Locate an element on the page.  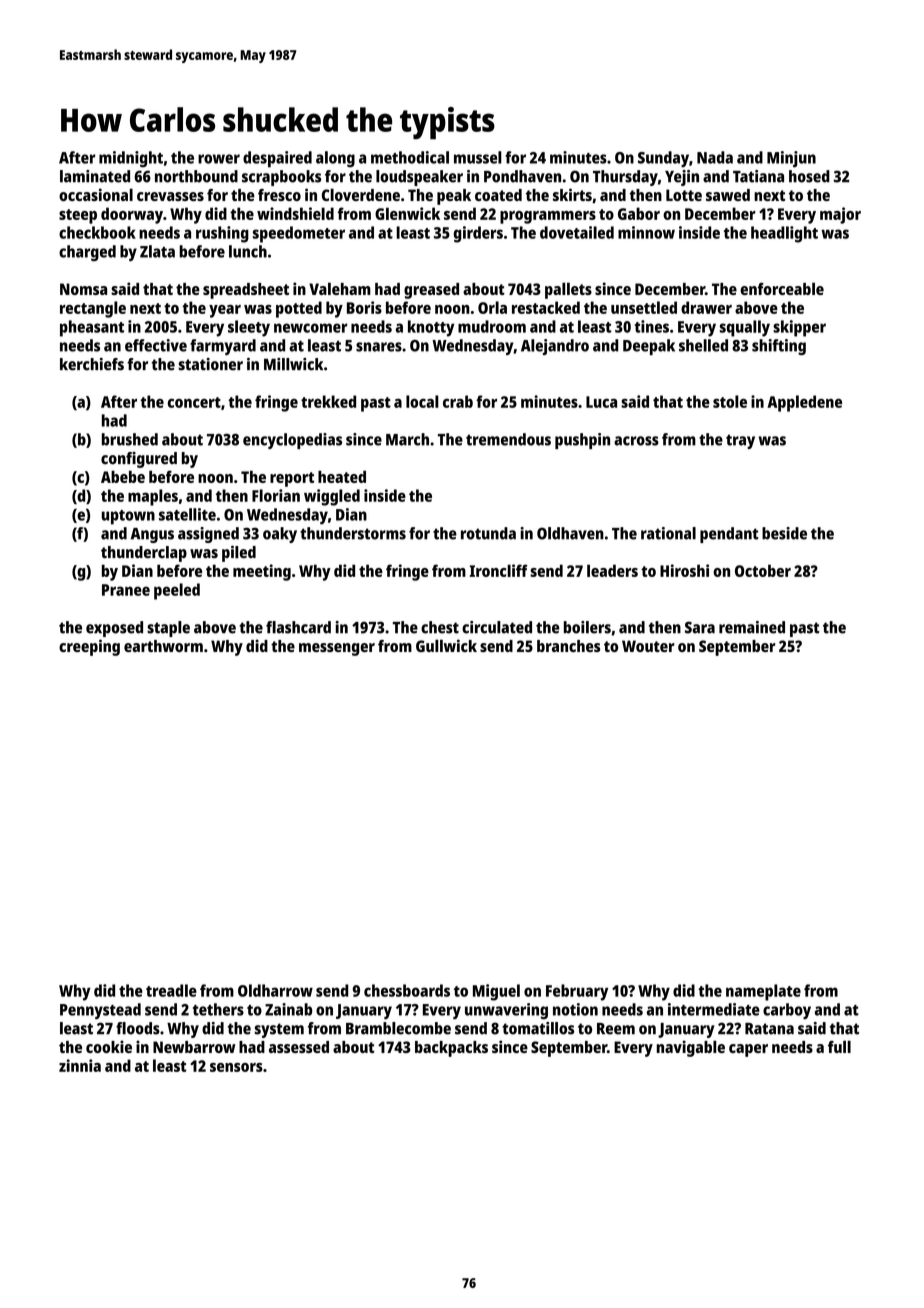
charged is located at coordinates (87, 253).
